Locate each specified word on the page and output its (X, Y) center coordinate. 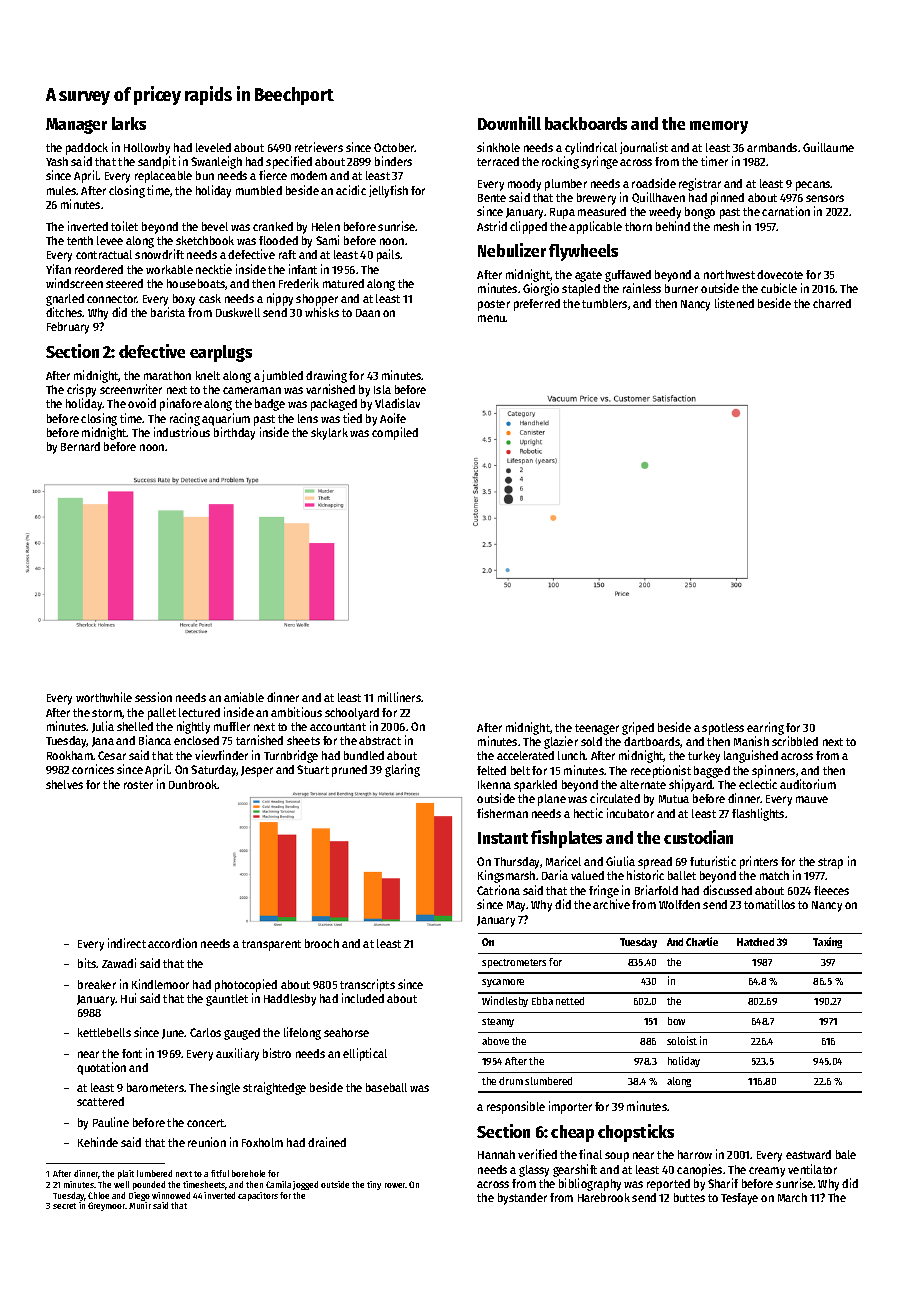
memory (719, 127)
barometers (155, 1087)
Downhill (509, 123)
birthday (234, 433)
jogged (305, 1185)
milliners (400, 697)
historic (645, 875)
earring (765, 728)
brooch (322, 943)
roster (138, 785)
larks (129, 123)
